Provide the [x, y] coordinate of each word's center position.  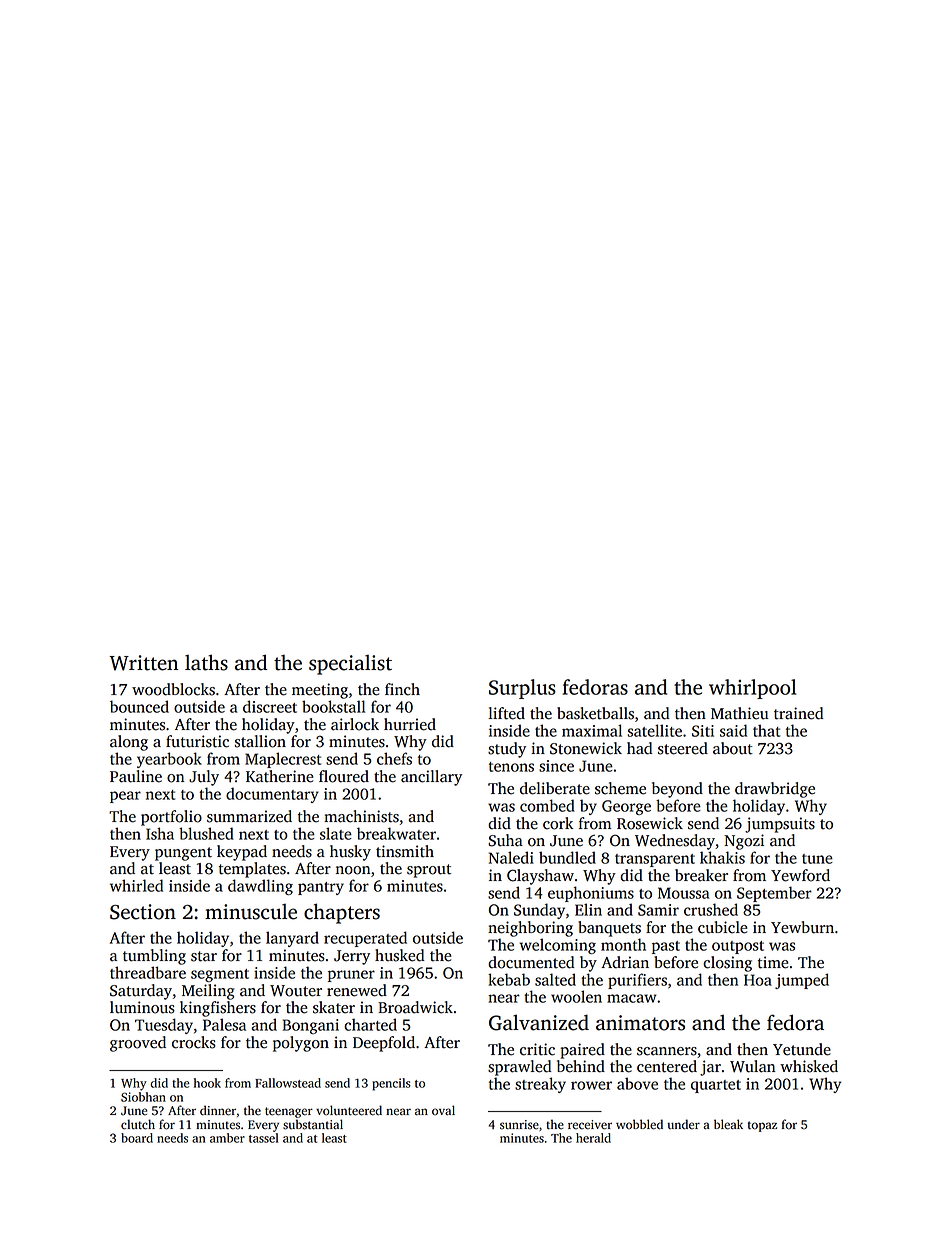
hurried [410, 724]
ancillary [431, 778]
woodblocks [173, 689]
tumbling [154, 957]
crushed [711, 909]
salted [555, 979]
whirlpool [752, 689]
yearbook [169, 760]
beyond [677, 790]
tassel [264, 1138]
